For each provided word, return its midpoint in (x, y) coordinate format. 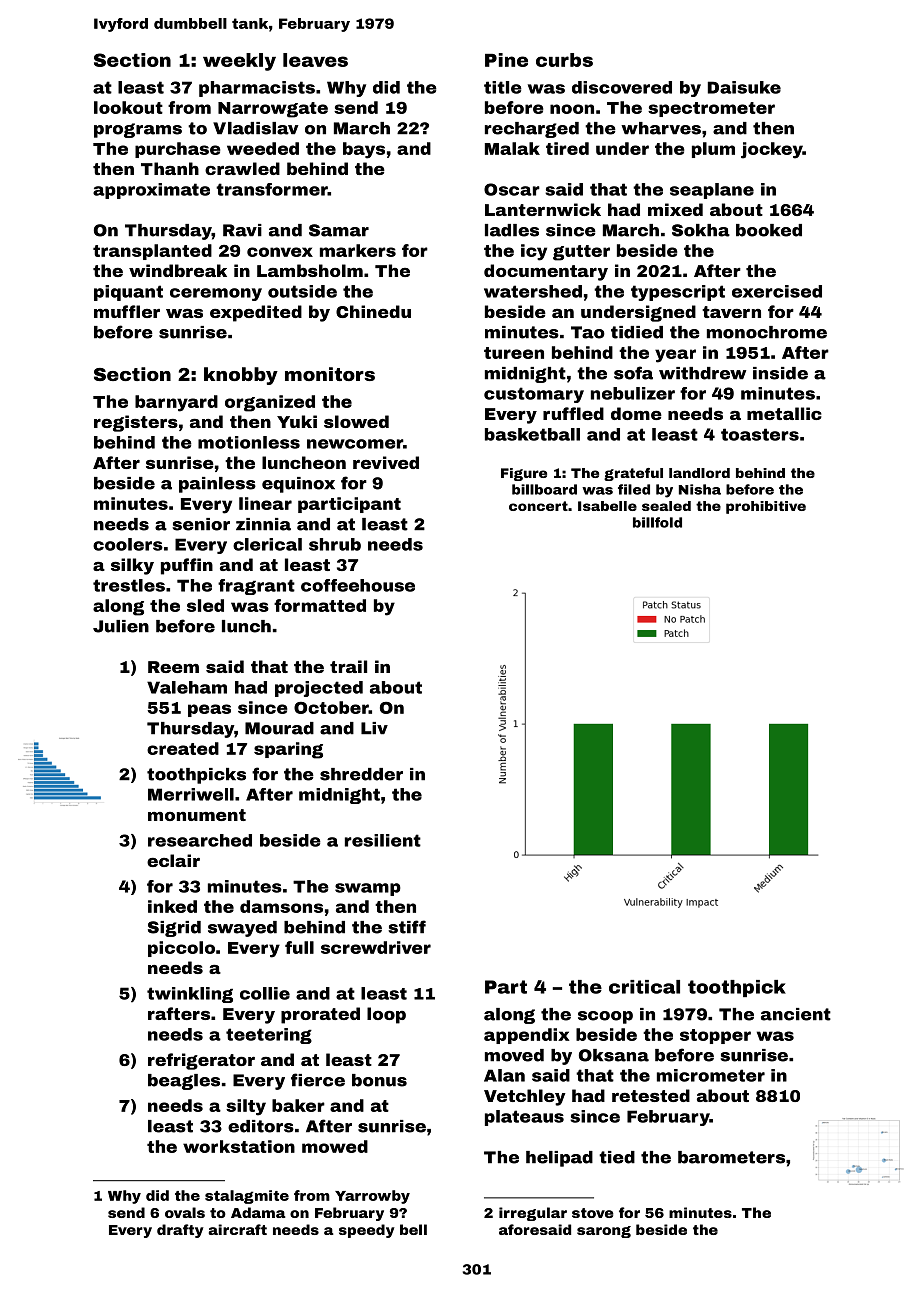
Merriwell (191, 794)
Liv (374, 728)
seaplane (712, 191)
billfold (657, 522)
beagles (184, 1082)
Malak (512, 148)
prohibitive (766, 507)
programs (138, 130)
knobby (241, 376)
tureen (514, 353)
